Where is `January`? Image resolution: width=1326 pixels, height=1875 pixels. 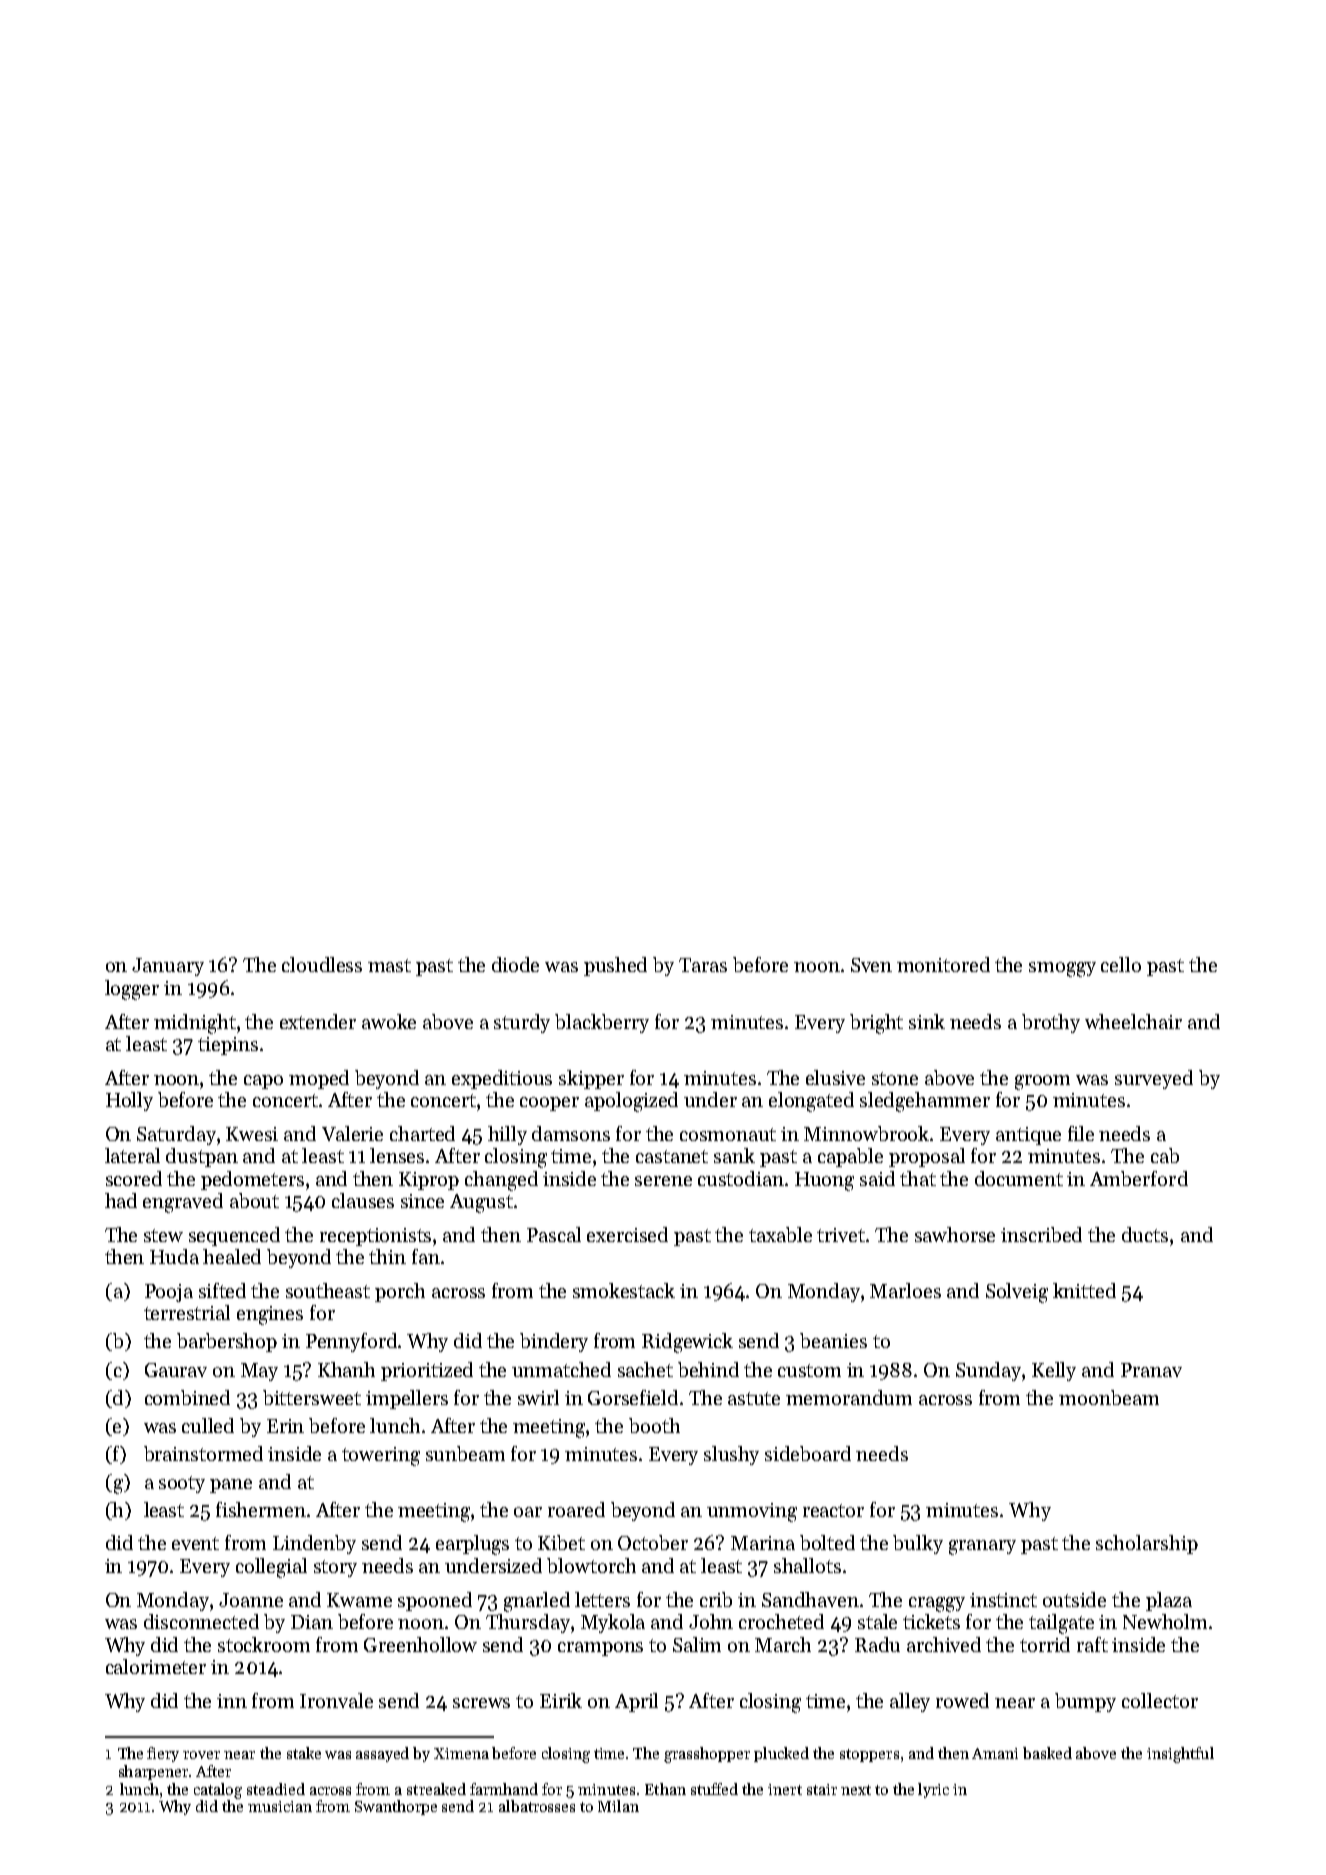 January is located at coordinates (168, 967).
